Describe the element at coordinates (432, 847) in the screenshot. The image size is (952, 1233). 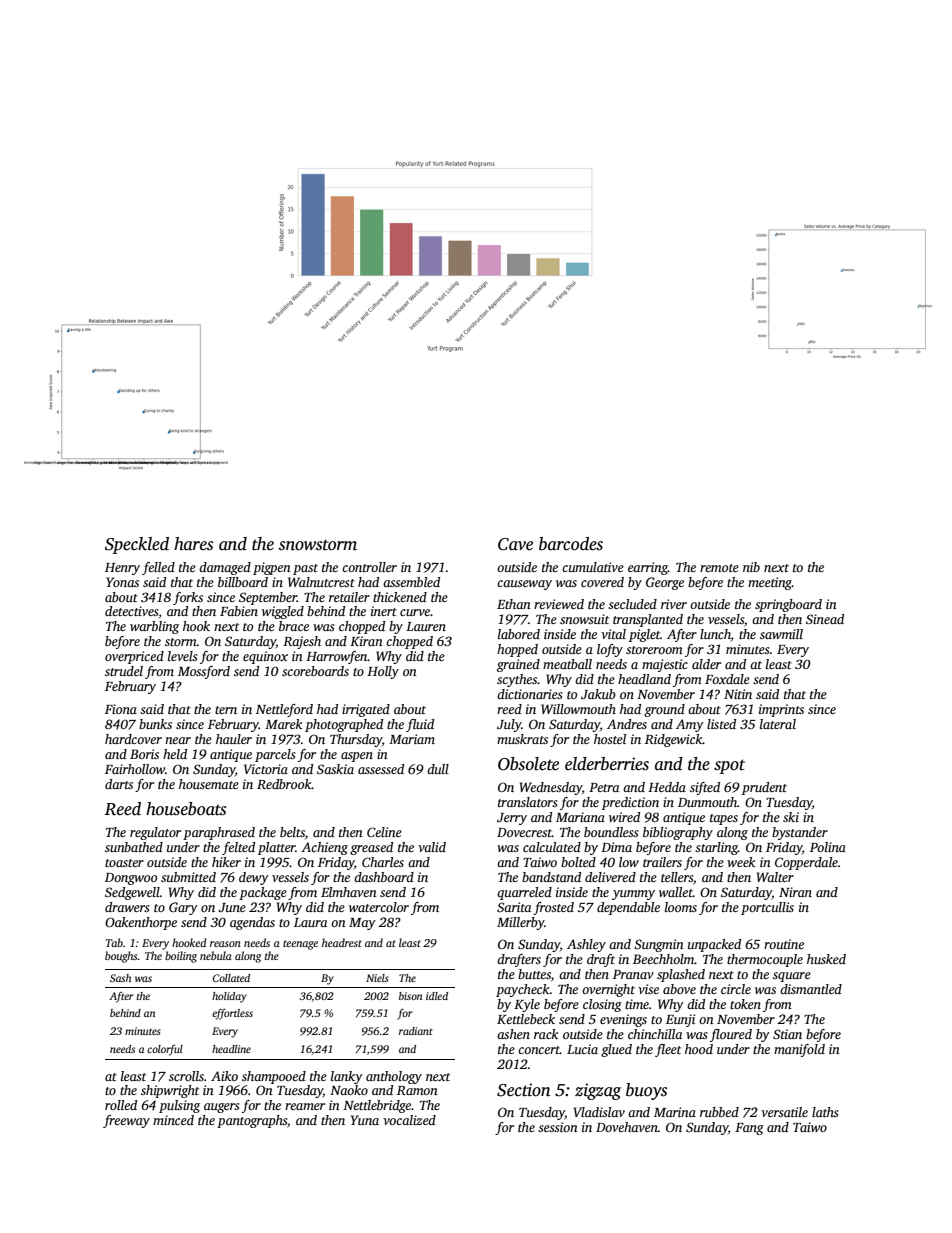
I see `valid` at that location.
